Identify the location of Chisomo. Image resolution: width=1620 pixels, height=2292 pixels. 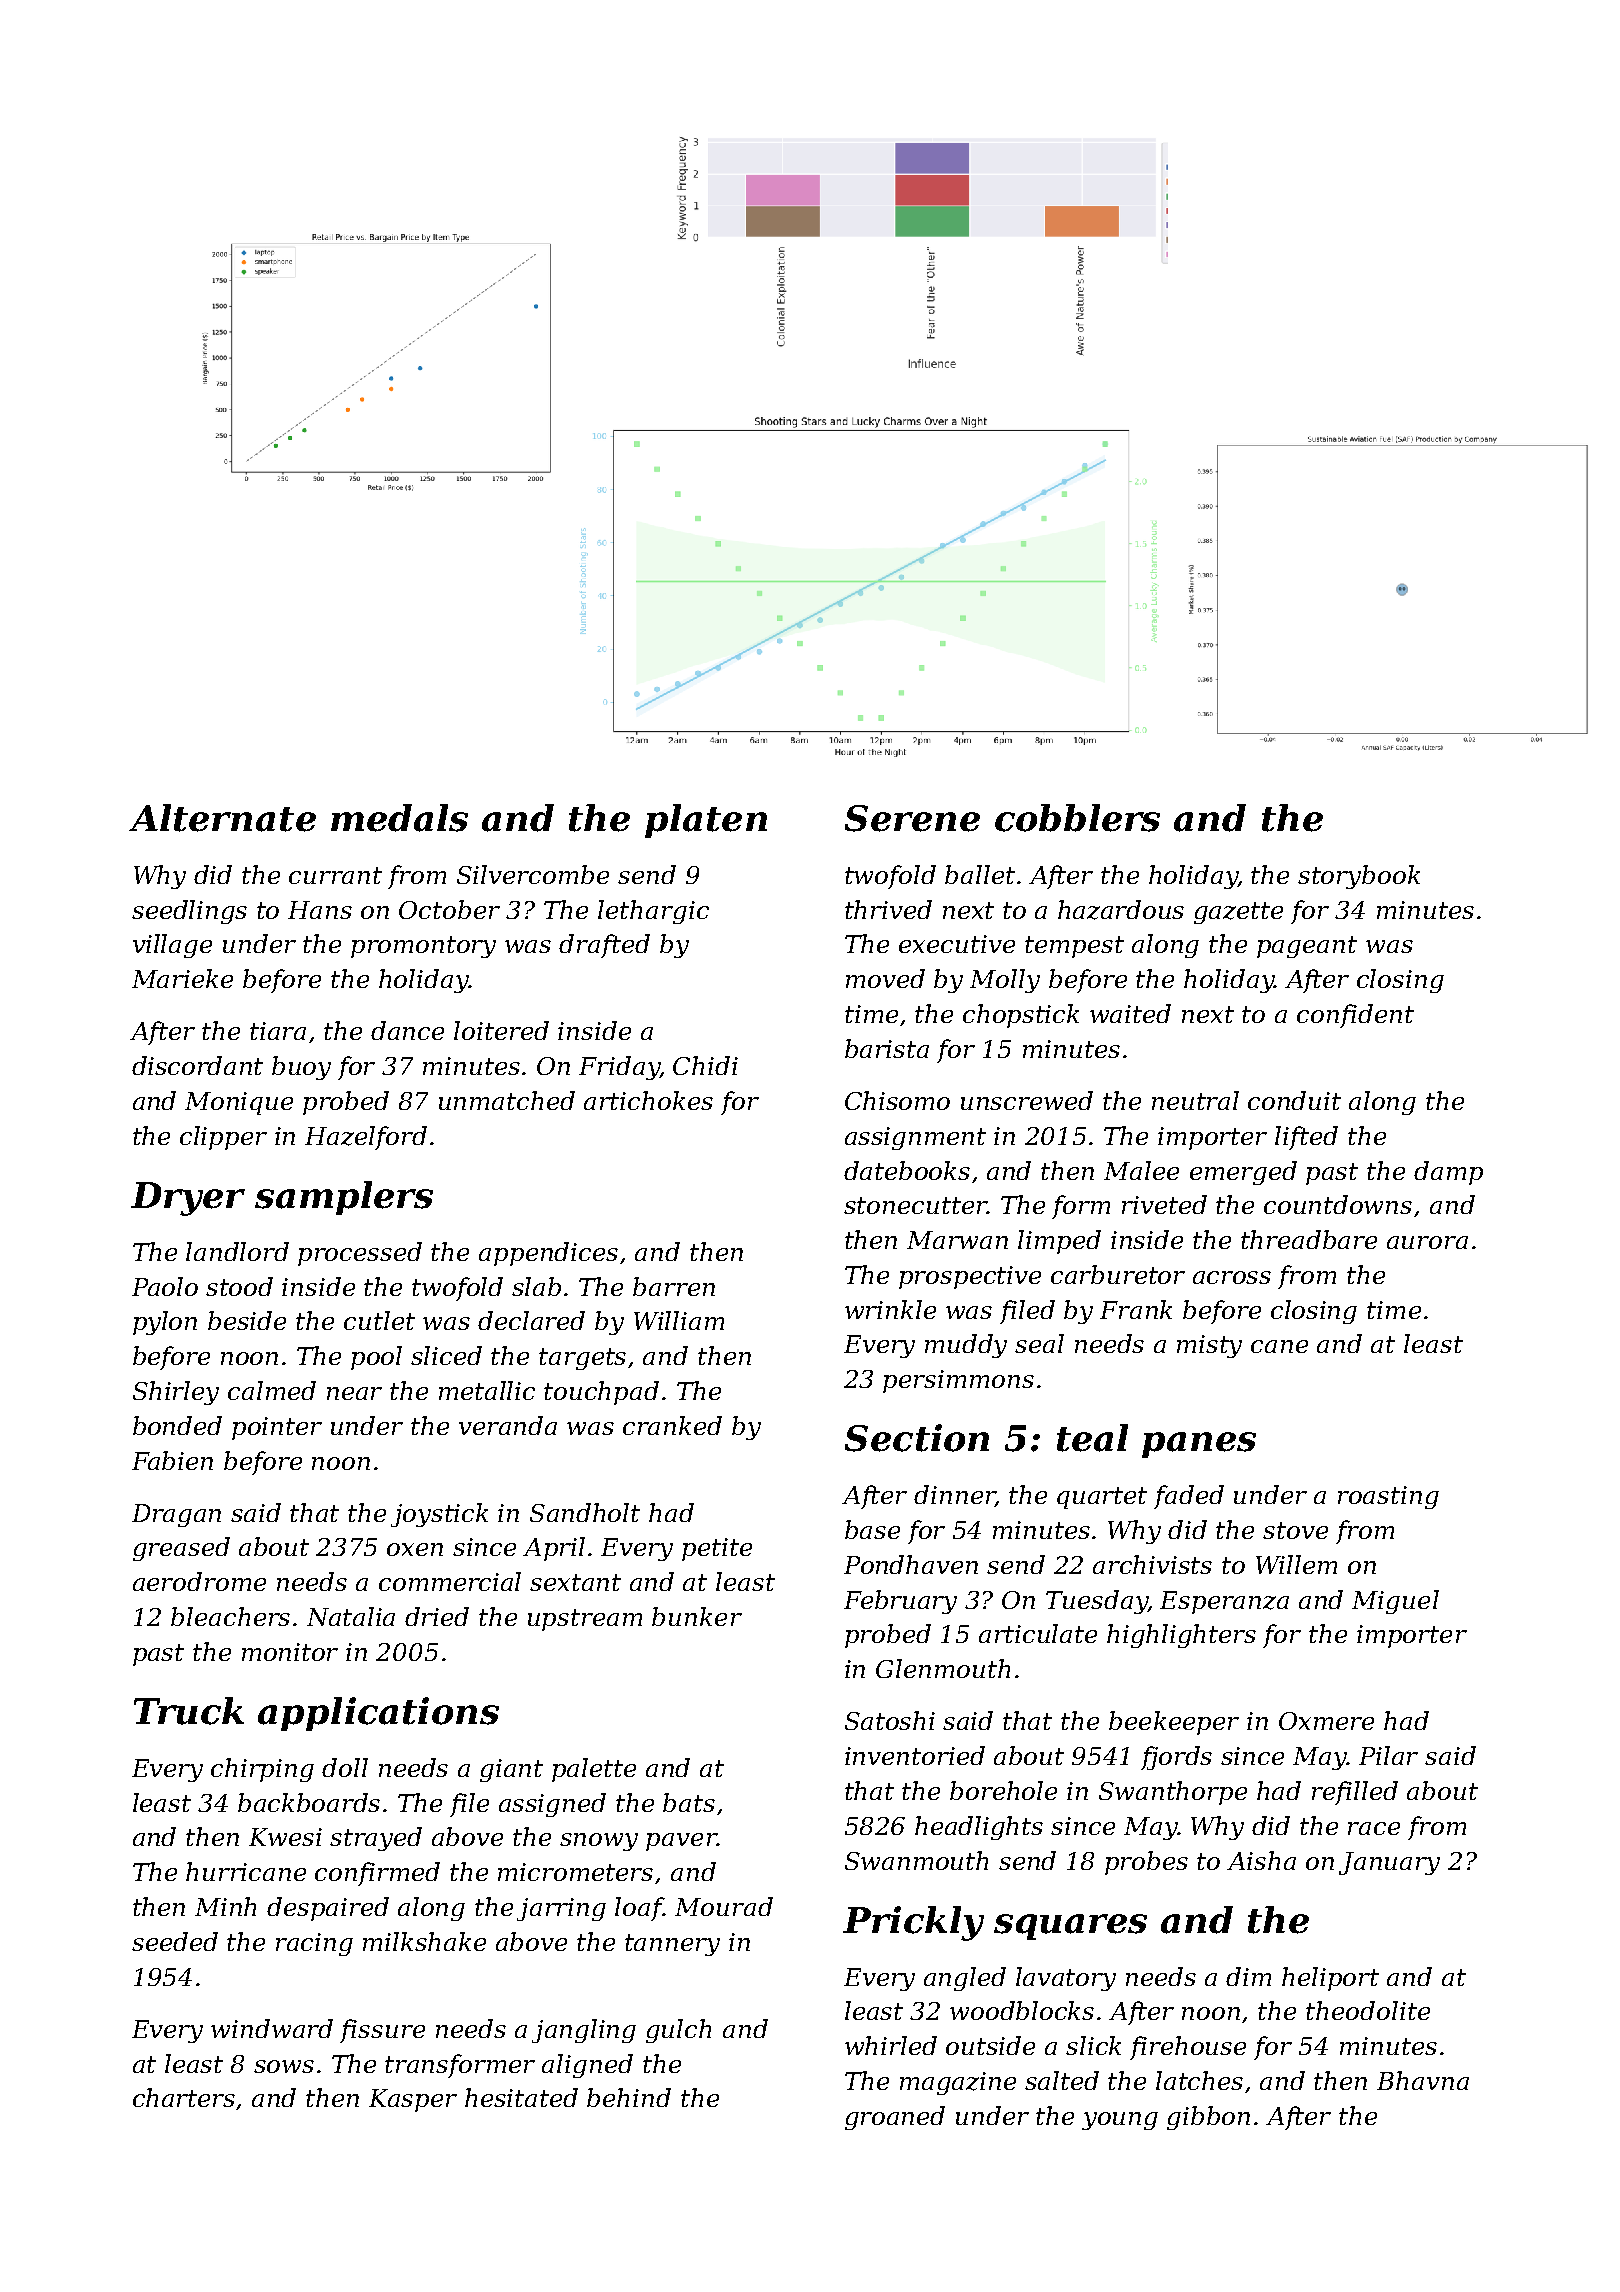
(897, 1100).
